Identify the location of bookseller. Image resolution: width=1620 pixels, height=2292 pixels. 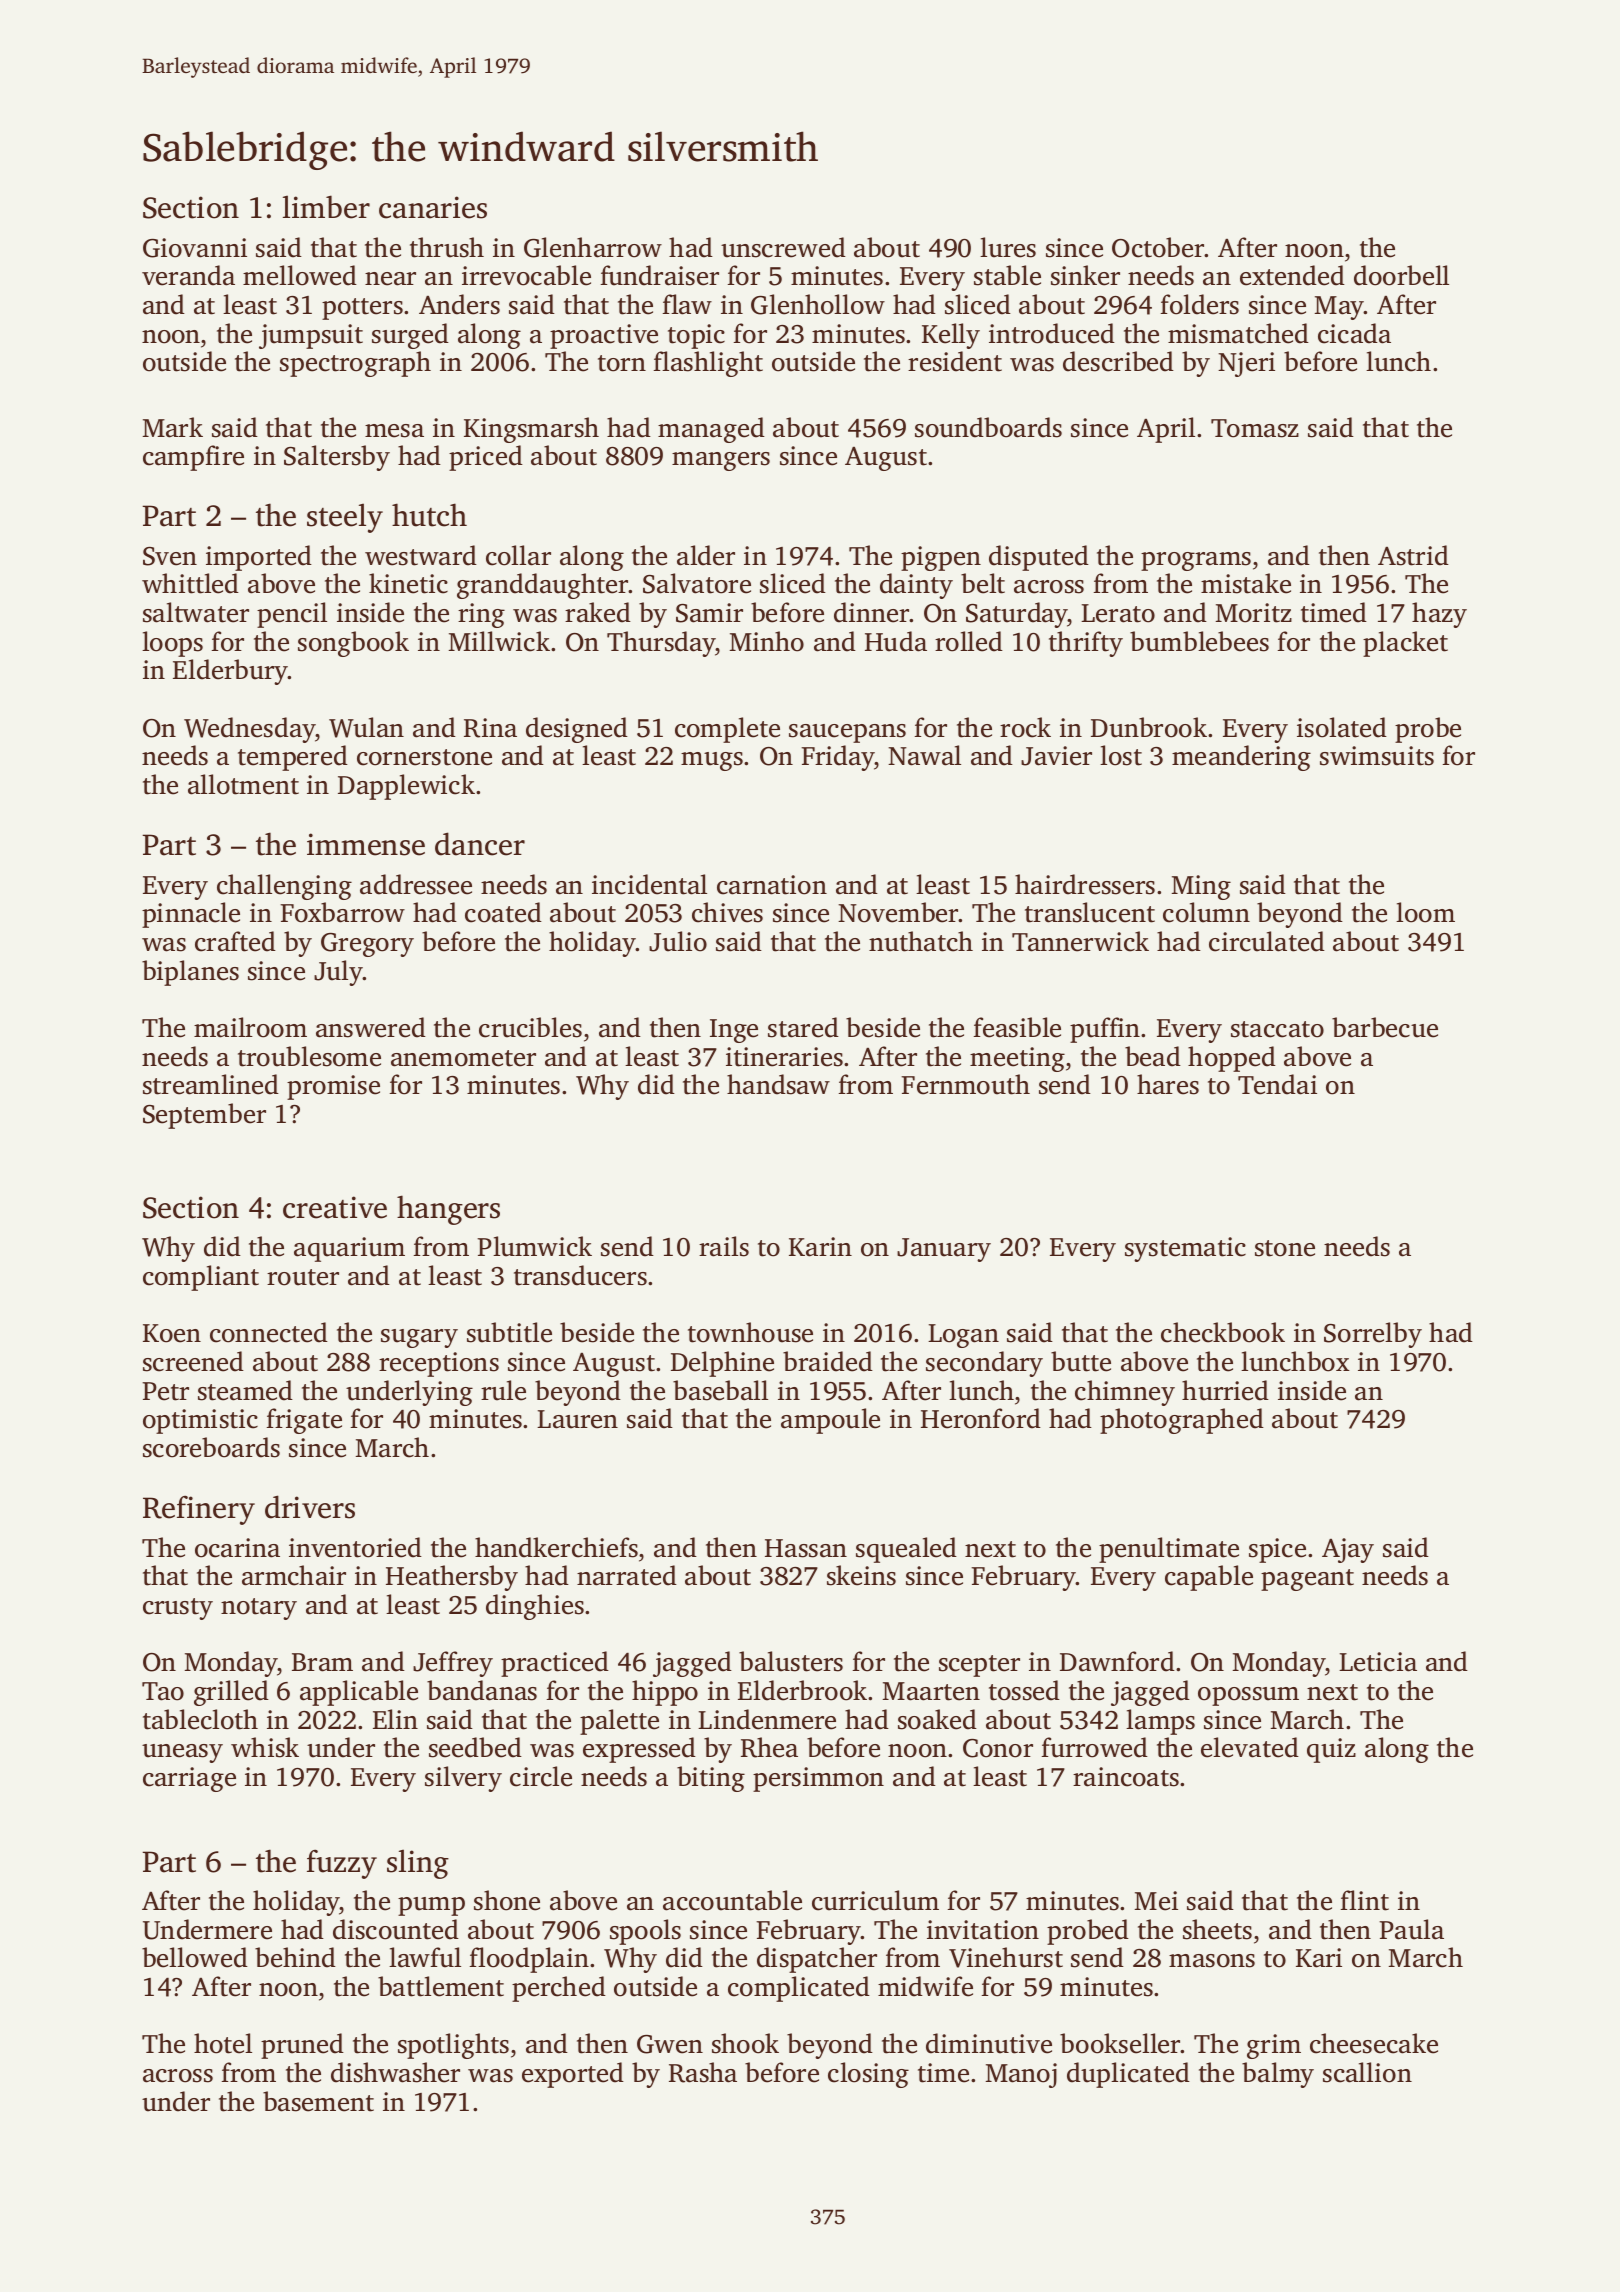
(1120, 2043).
